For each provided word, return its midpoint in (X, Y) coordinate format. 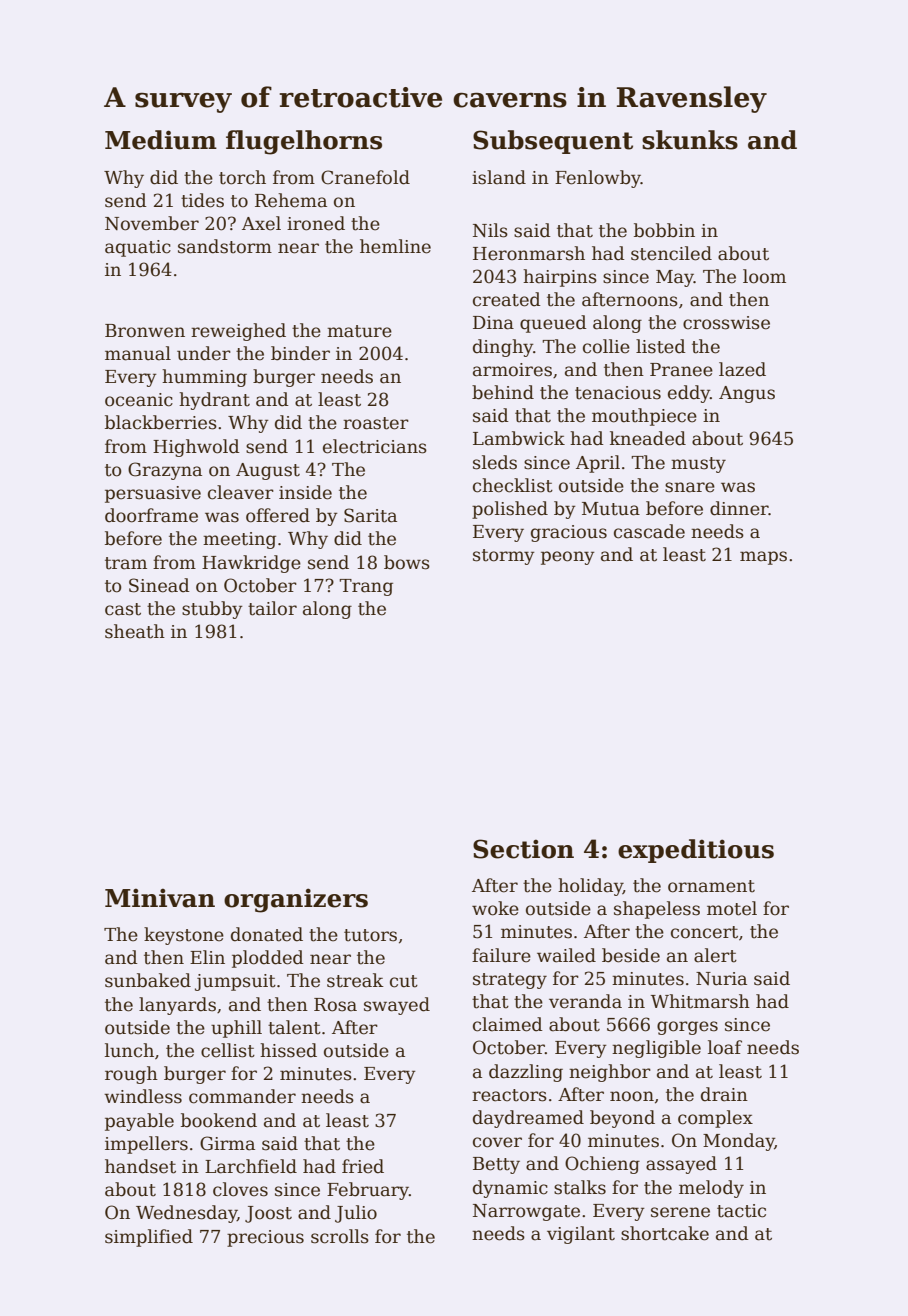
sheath (135, 631)
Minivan (160, 898)
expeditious (696, 851)
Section (523, 849)
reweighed (238, 332)
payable (139, 1122)
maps (763, 558)
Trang (366, 587)
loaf (725, 1047)
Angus (747, 394)
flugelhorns (304, 142)
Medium (161, 140)
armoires (512, 370)
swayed (397, 1006)
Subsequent (553, 142)
